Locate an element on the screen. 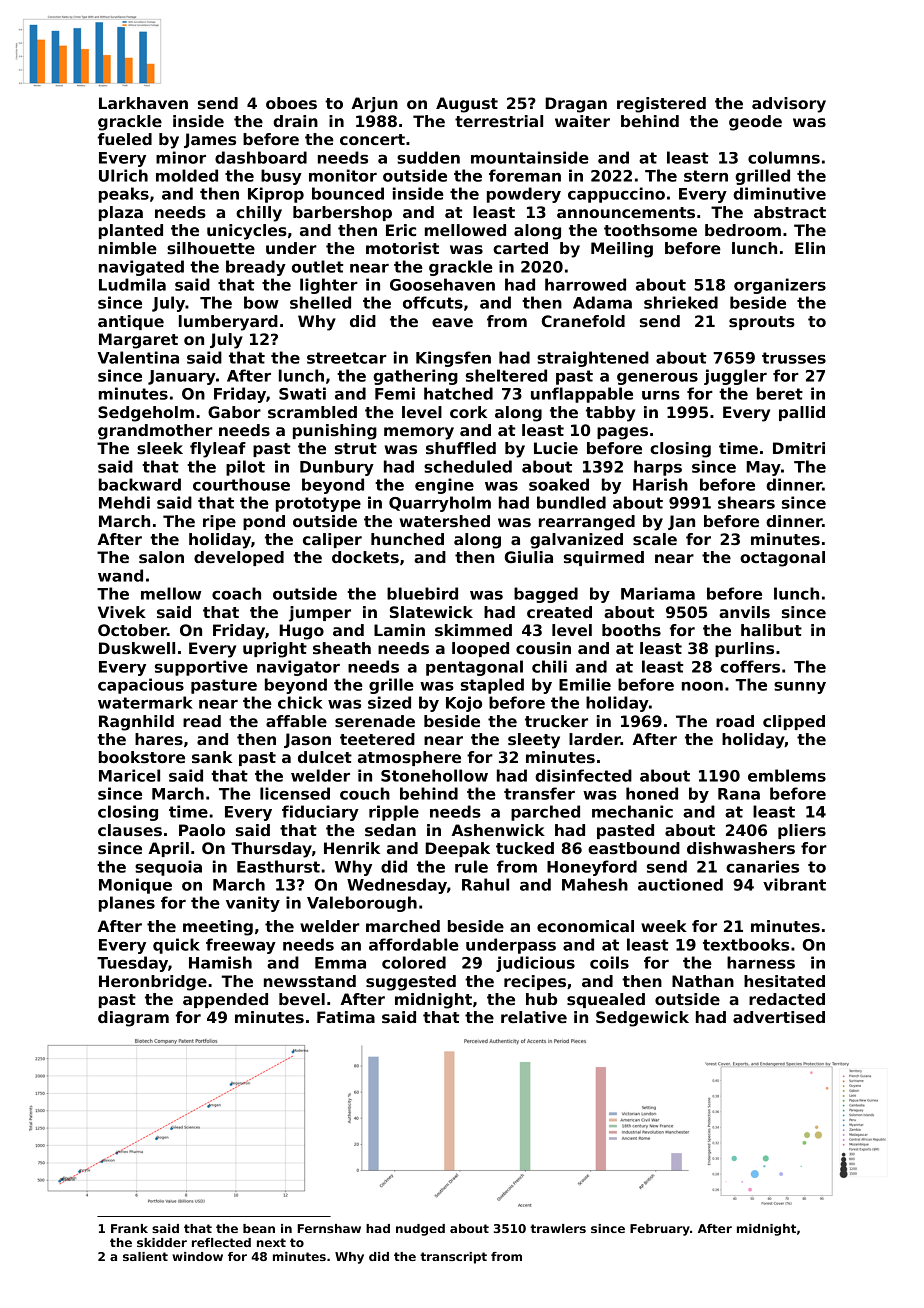 This screenshot has height=1308, width=924. unicycles is located at coordinates (247, 232).
